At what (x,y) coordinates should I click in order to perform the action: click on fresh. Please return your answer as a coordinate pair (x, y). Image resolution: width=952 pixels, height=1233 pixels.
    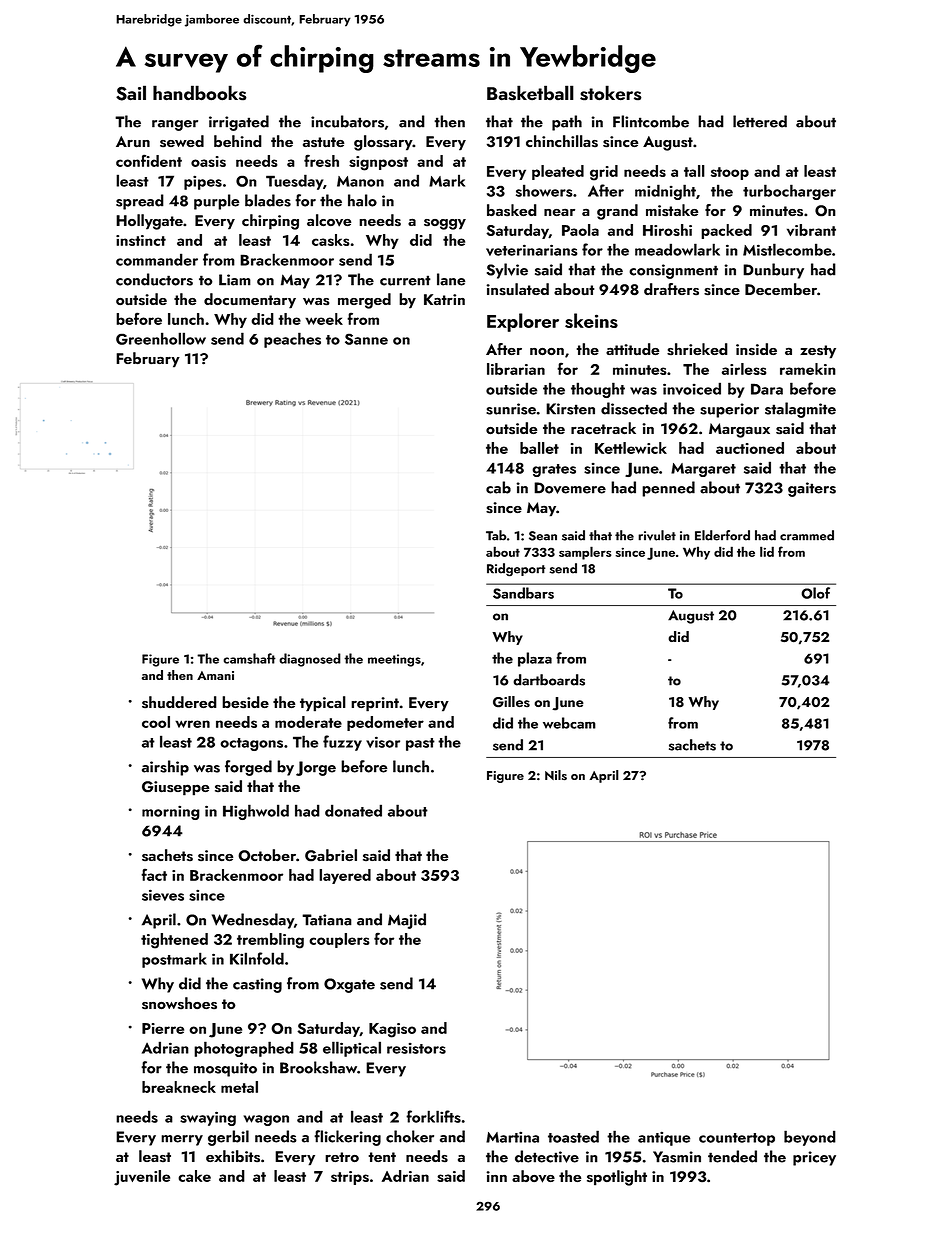
    Looking at the image, I should click on (321, 160).
